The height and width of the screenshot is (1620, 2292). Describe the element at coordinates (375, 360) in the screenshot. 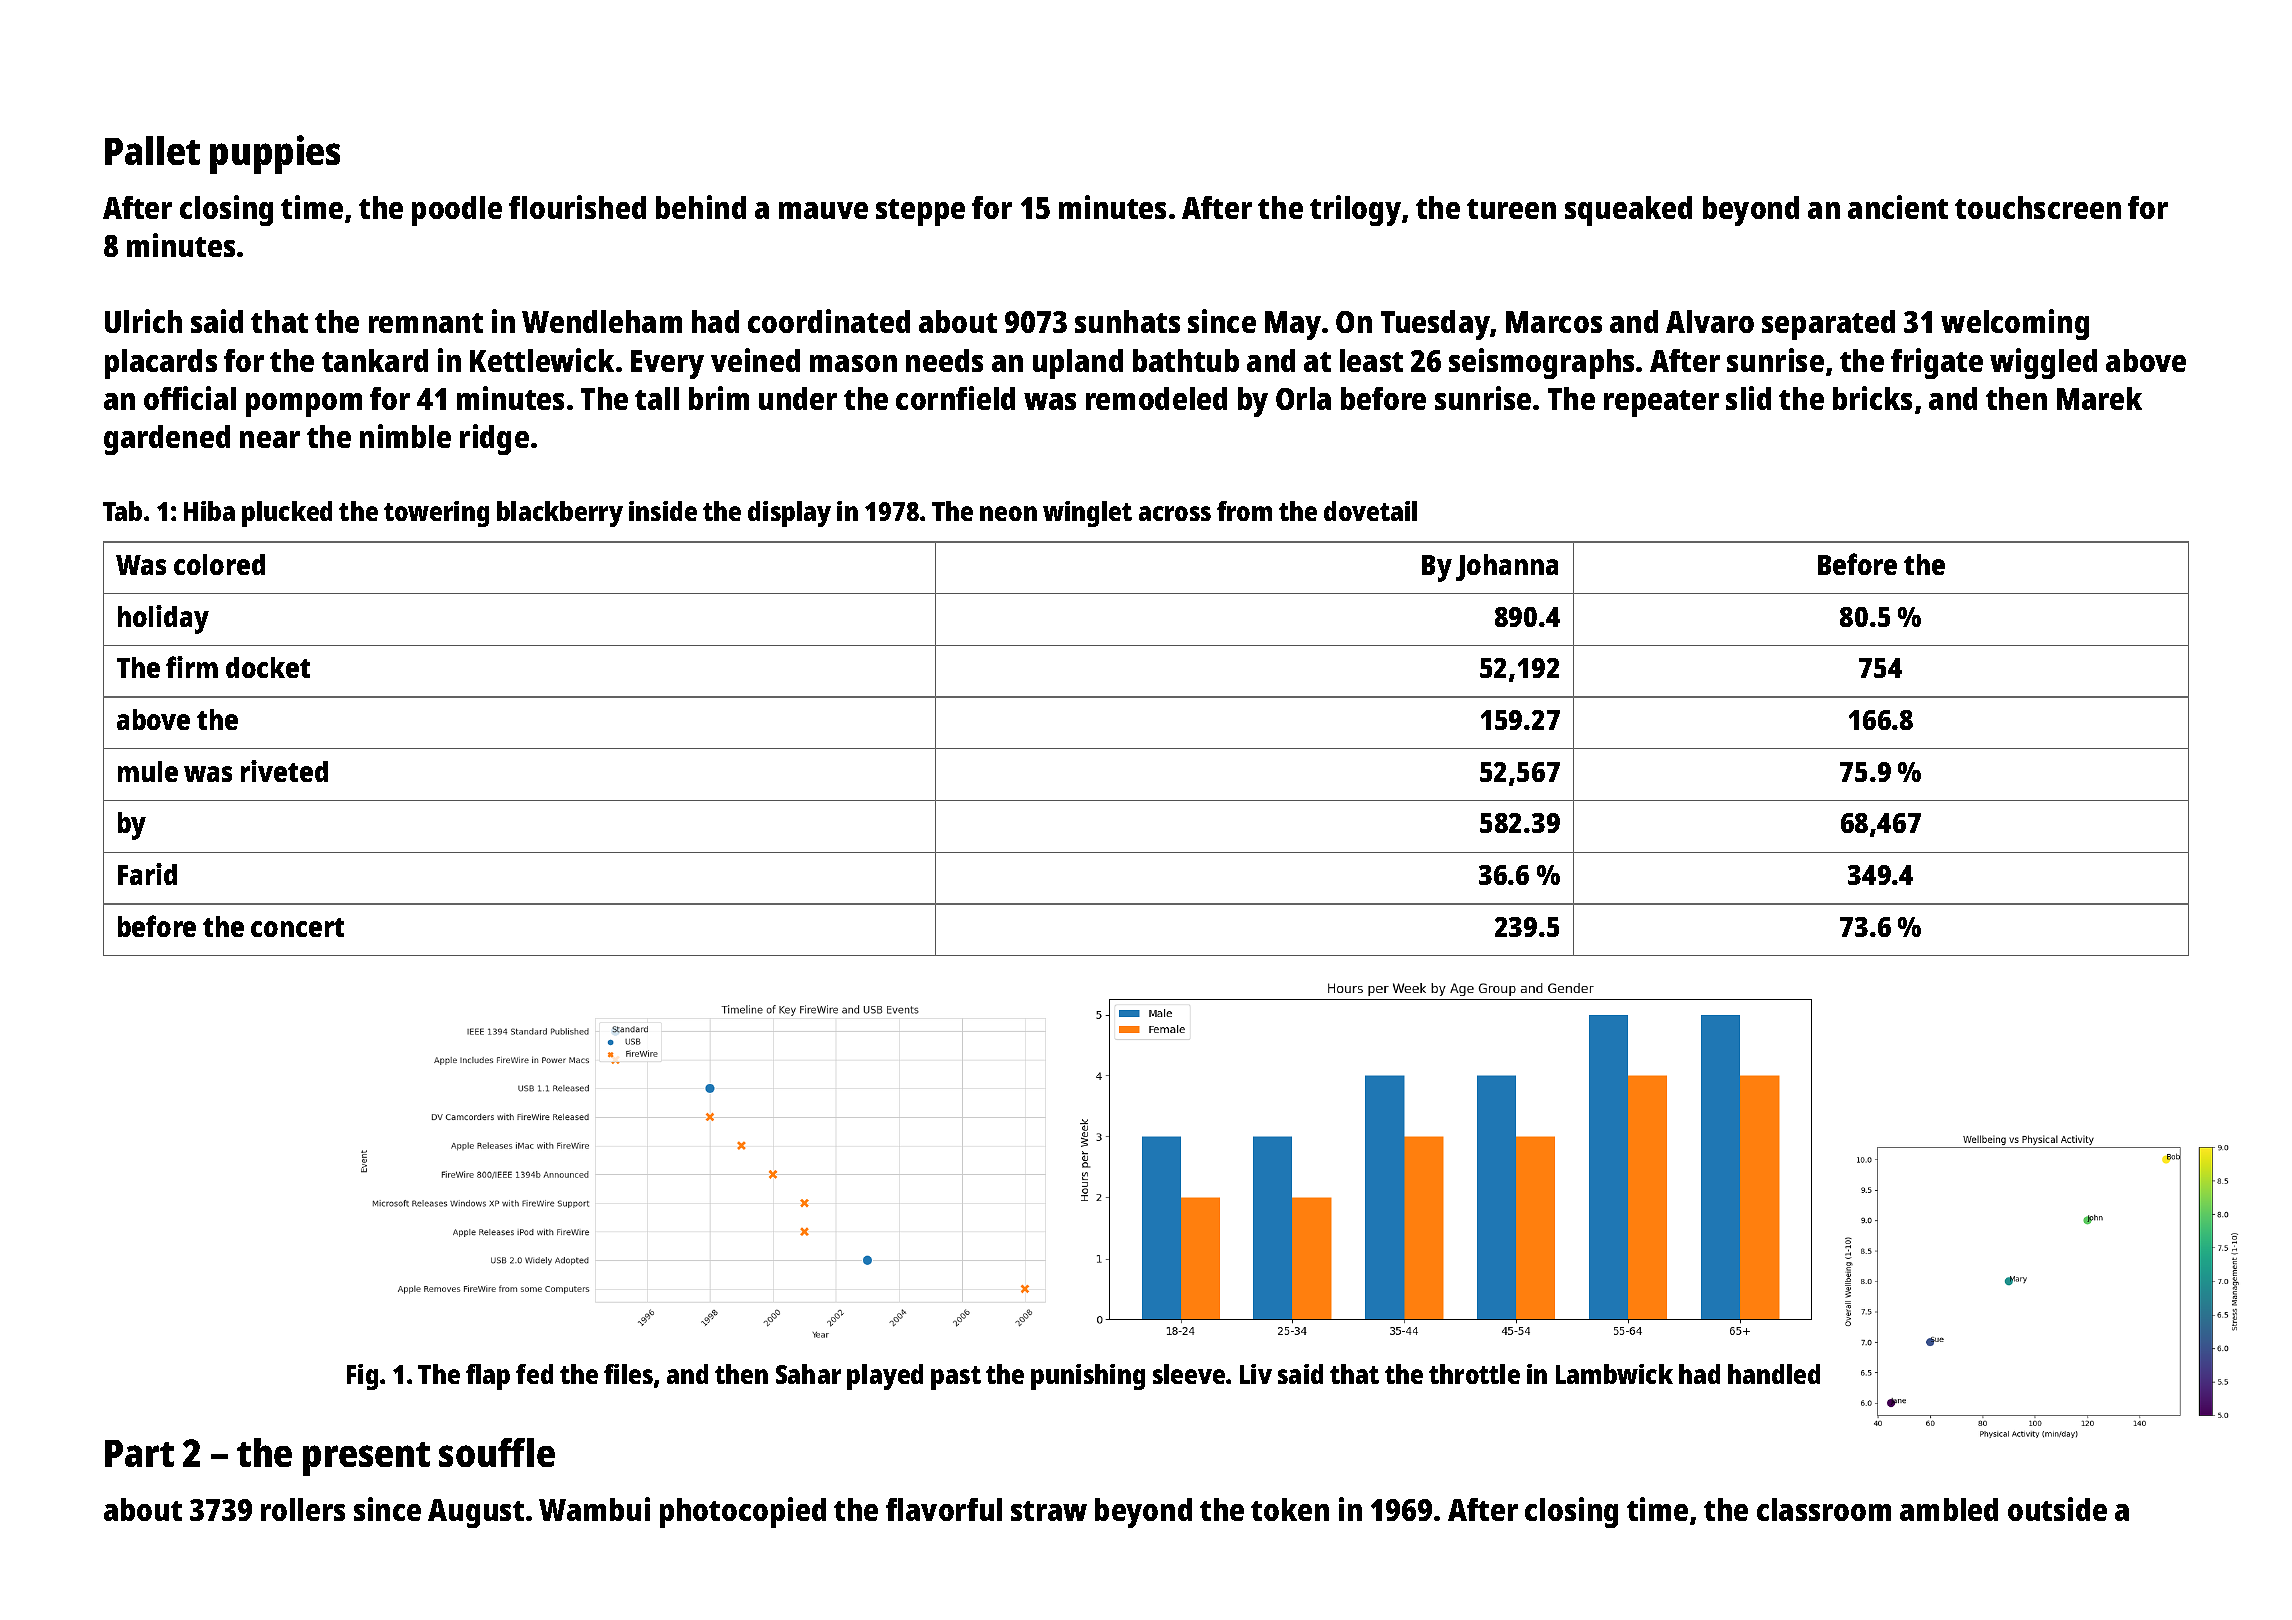

I see `tankard` at that location.
